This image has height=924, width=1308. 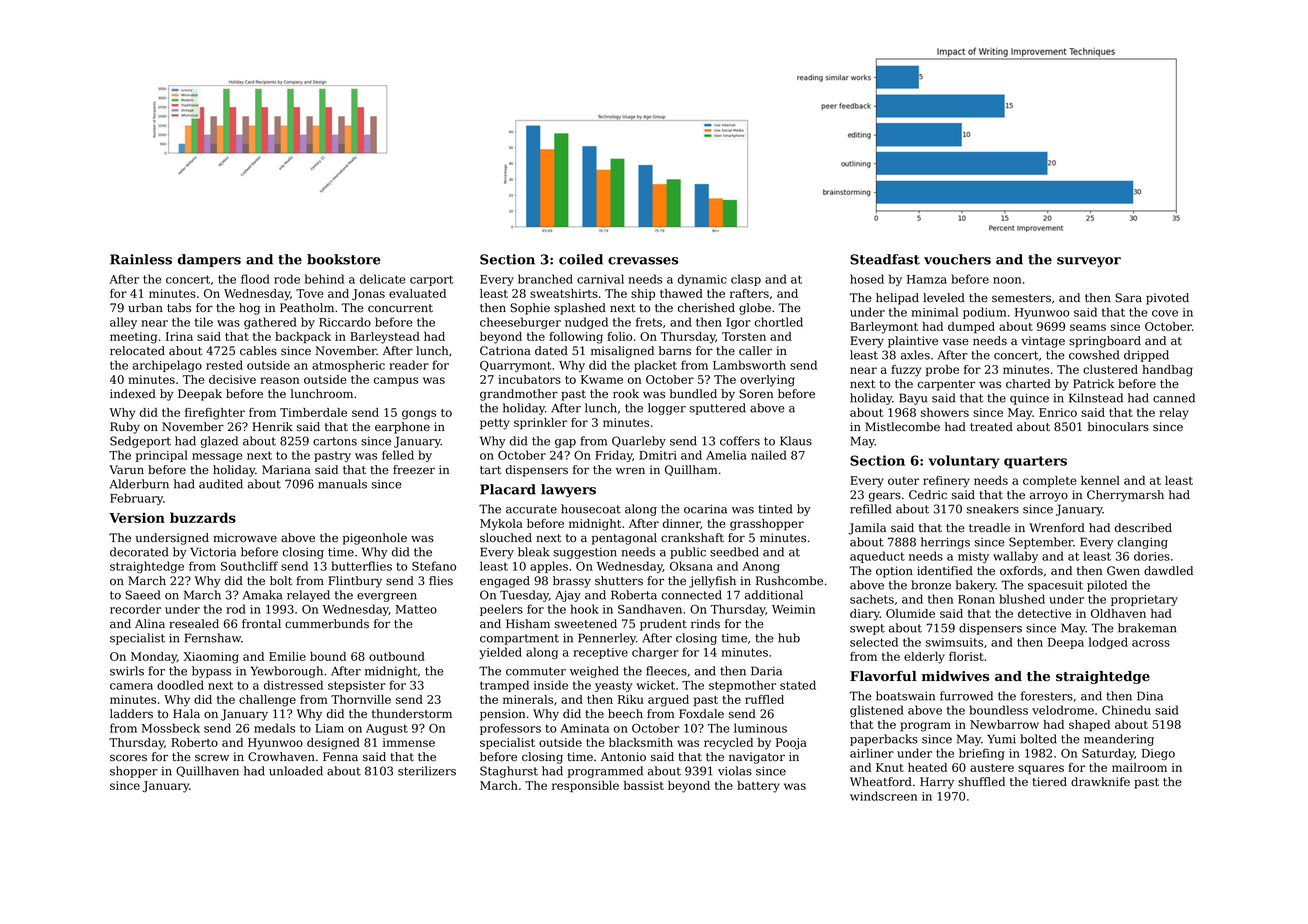 I want to click on lawyers, so click(x=568, y=490).
